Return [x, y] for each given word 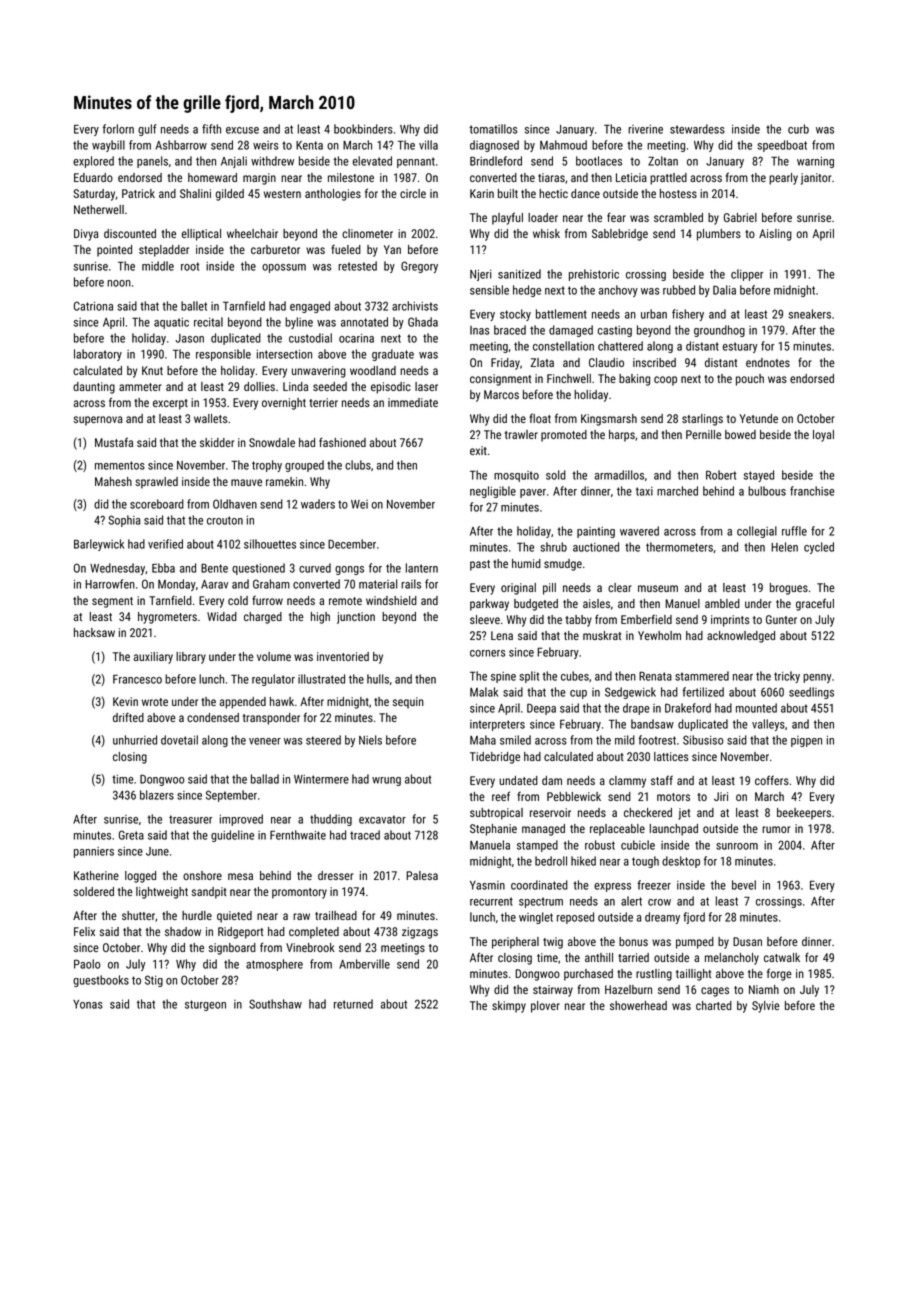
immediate [413, 402]
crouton [225, 520]
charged [263, 618]
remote [345, 601]
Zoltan [663, 161]
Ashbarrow [181, 145]
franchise [812, 491]
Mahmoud [563, 145]
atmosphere [274, 965]
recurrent [491, 901]
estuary [740, 347]
